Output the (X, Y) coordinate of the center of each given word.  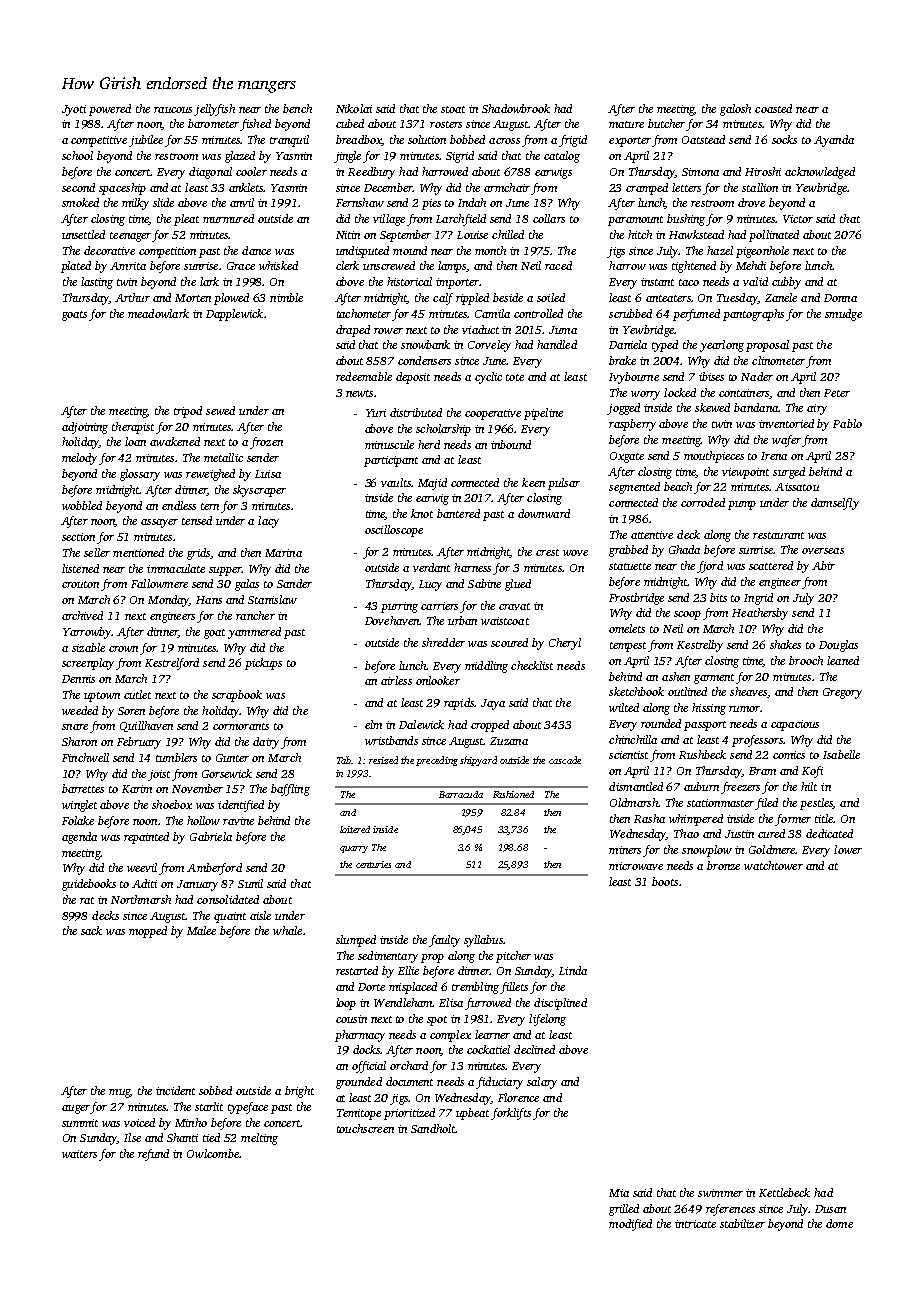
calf (443, 299)
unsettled (83, 234)
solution (427, 139)
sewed (220, 410)
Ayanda (834, 141)
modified (630, 1225)
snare (75, 727)
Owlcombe (213, 1153)
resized (383, 760)
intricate (695, 1224)
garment (714, 679)
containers (744, 393)
